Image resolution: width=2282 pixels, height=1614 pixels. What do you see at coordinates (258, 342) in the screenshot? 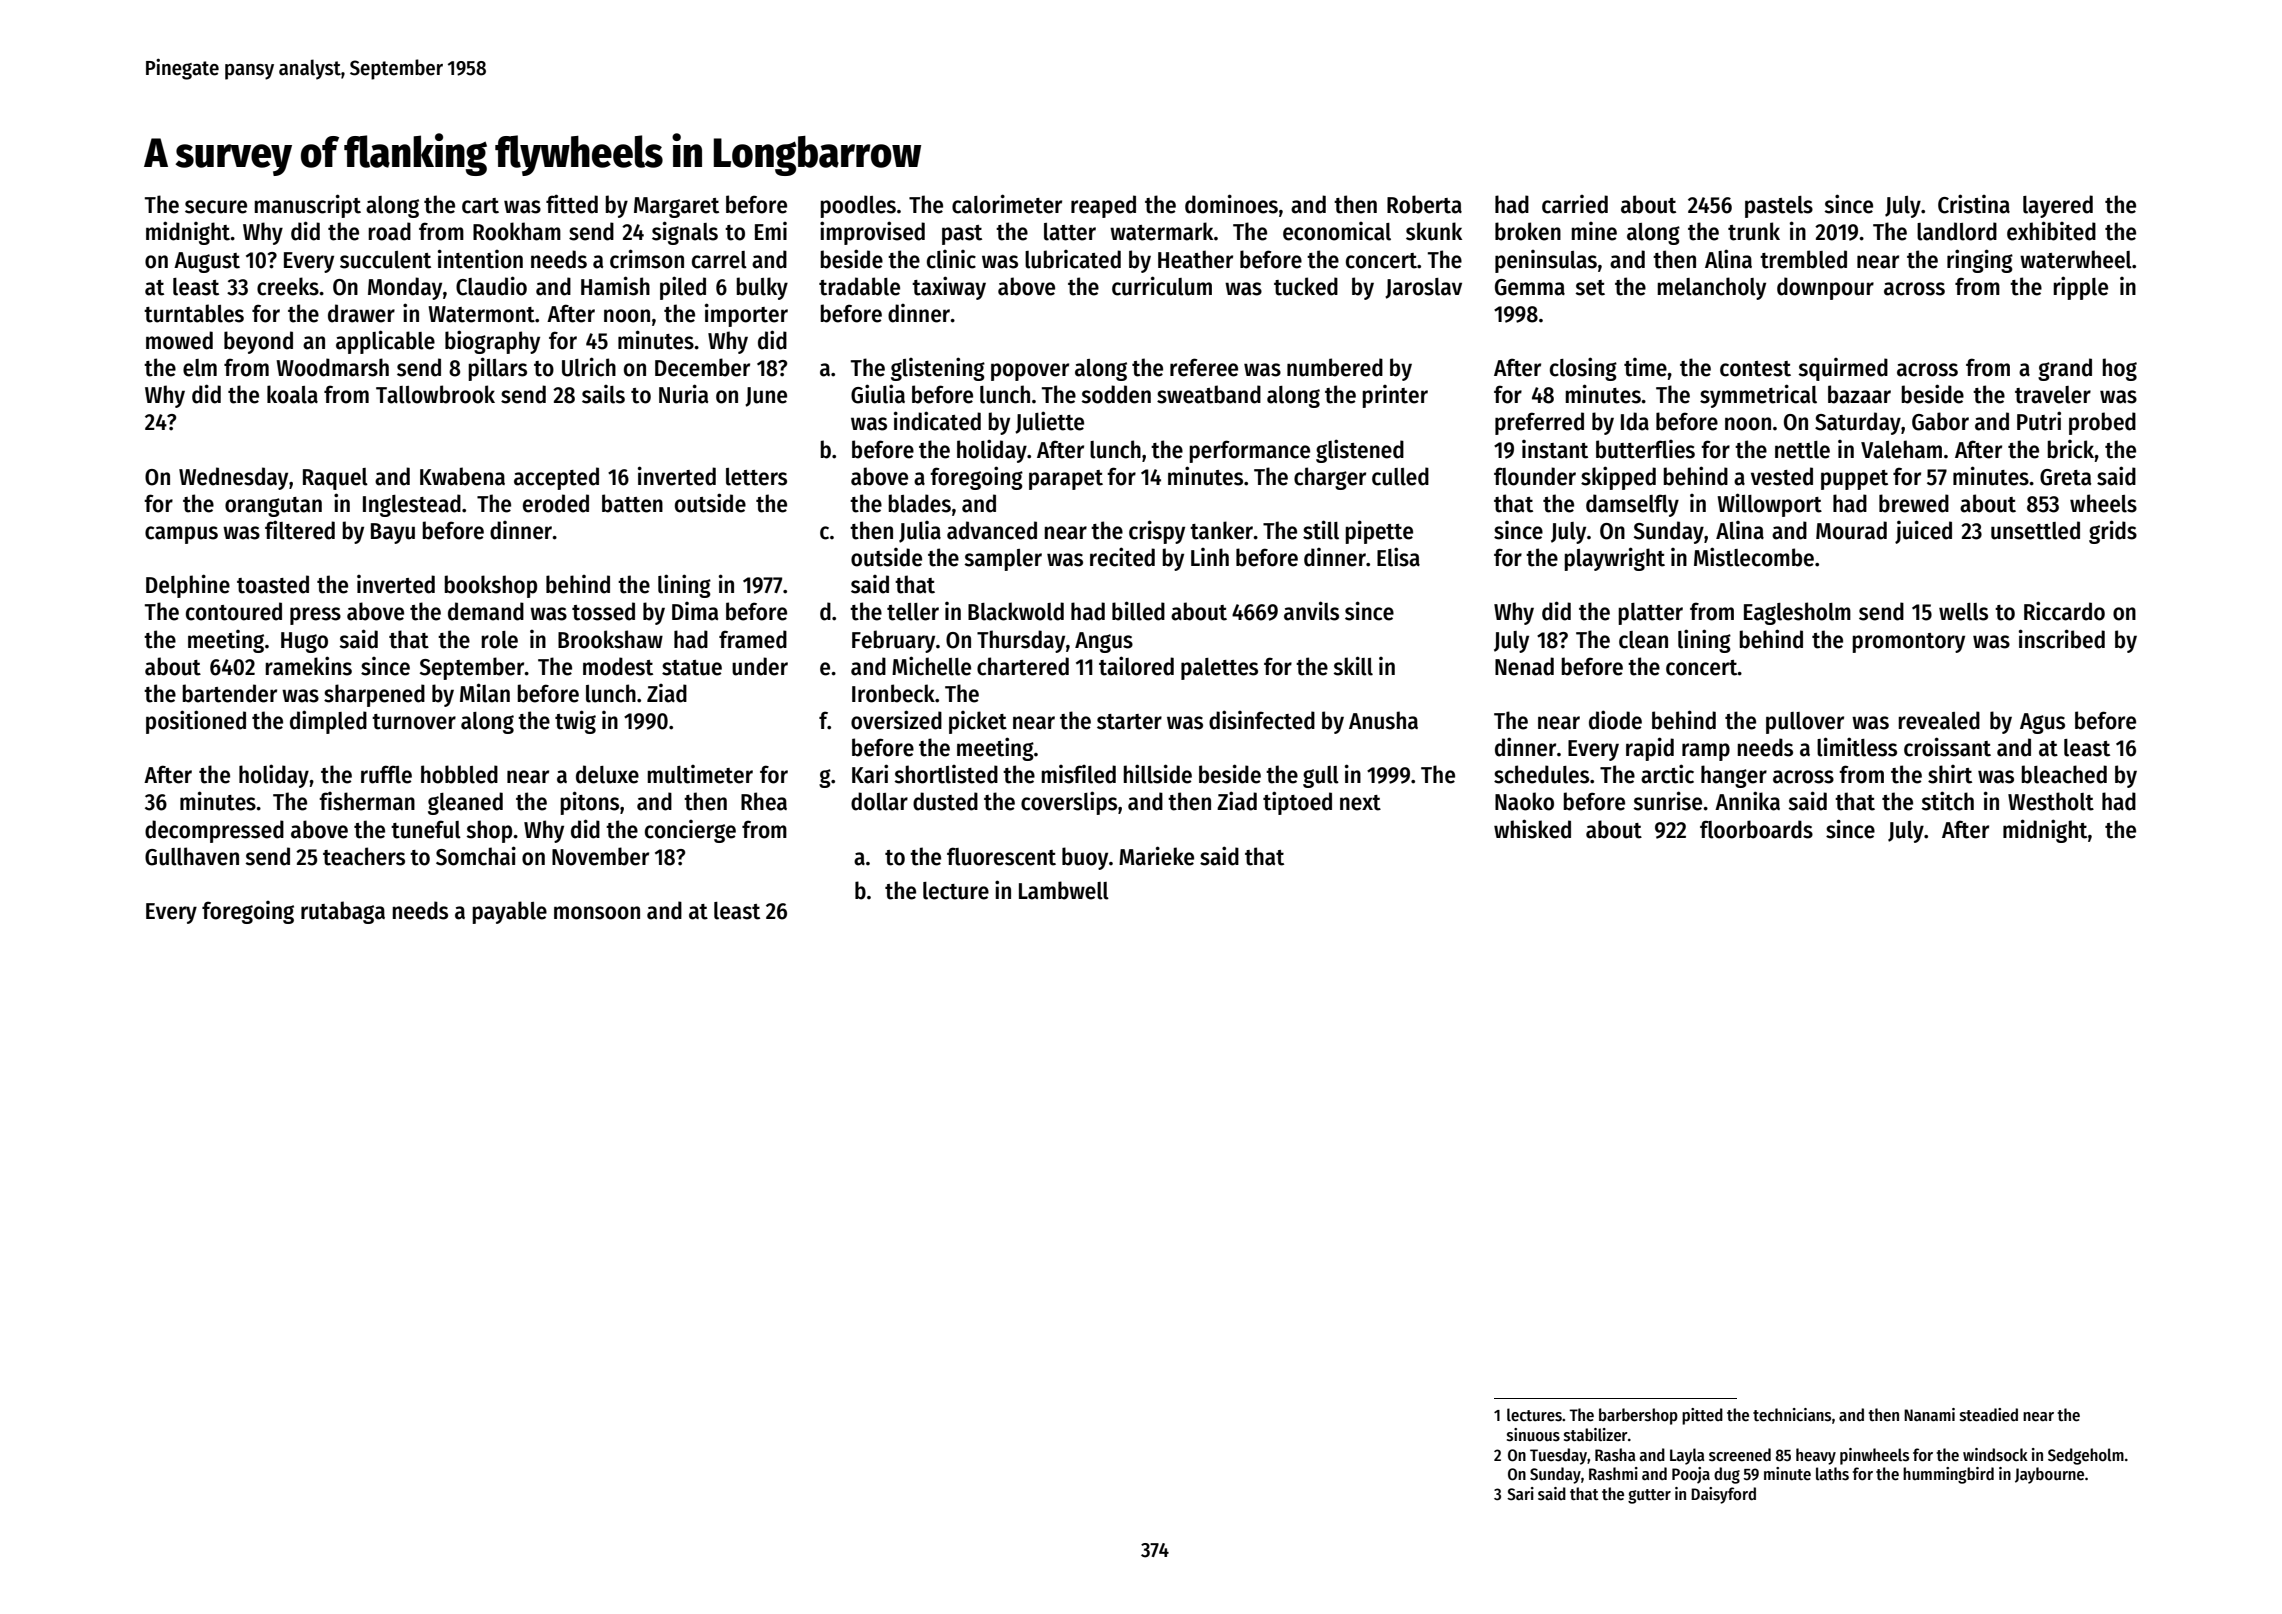
I see `beyond` at bounding box center [258, 342].
